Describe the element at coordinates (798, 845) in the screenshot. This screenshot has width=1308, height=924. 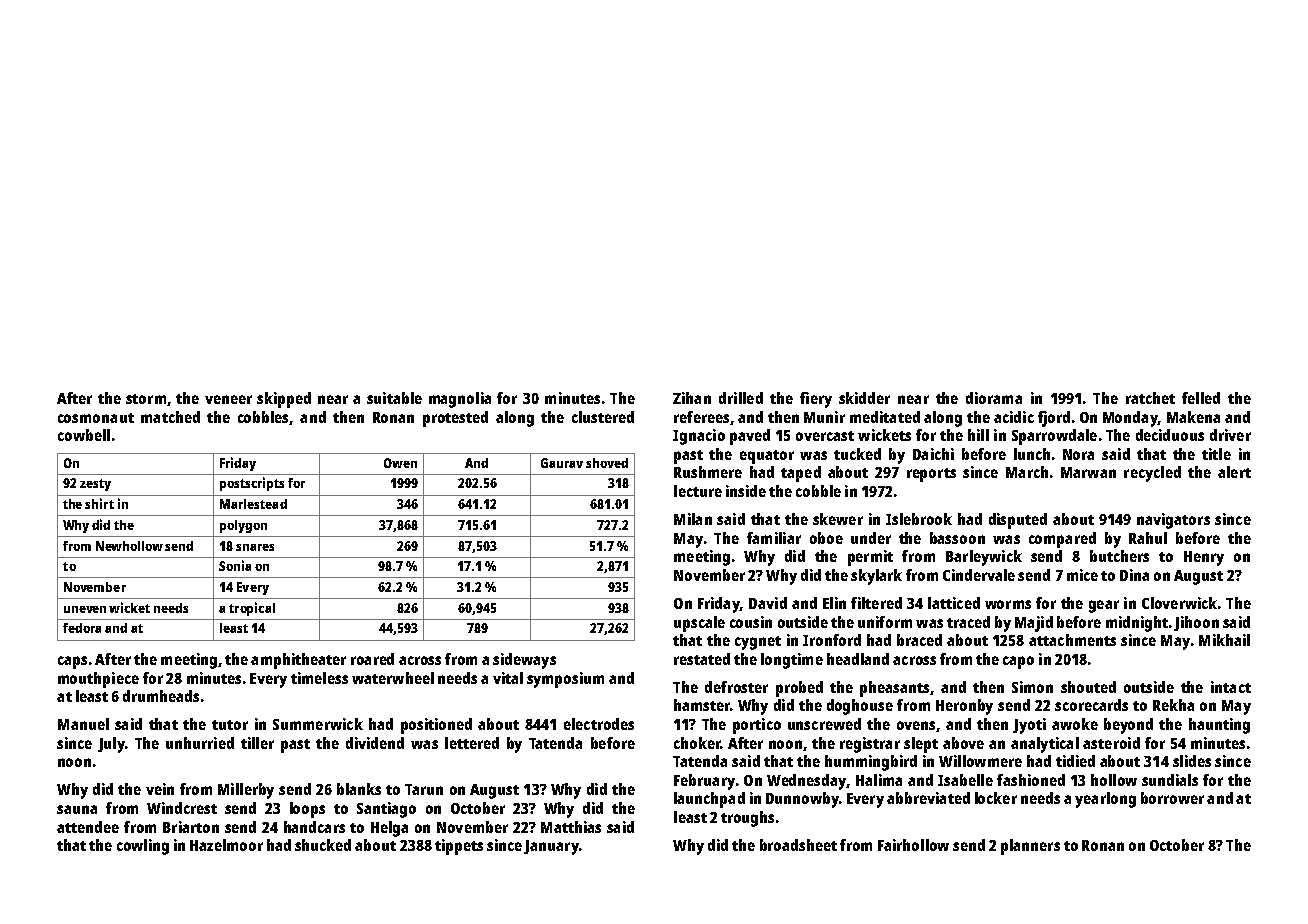
I see `broadsheet` at that location.
